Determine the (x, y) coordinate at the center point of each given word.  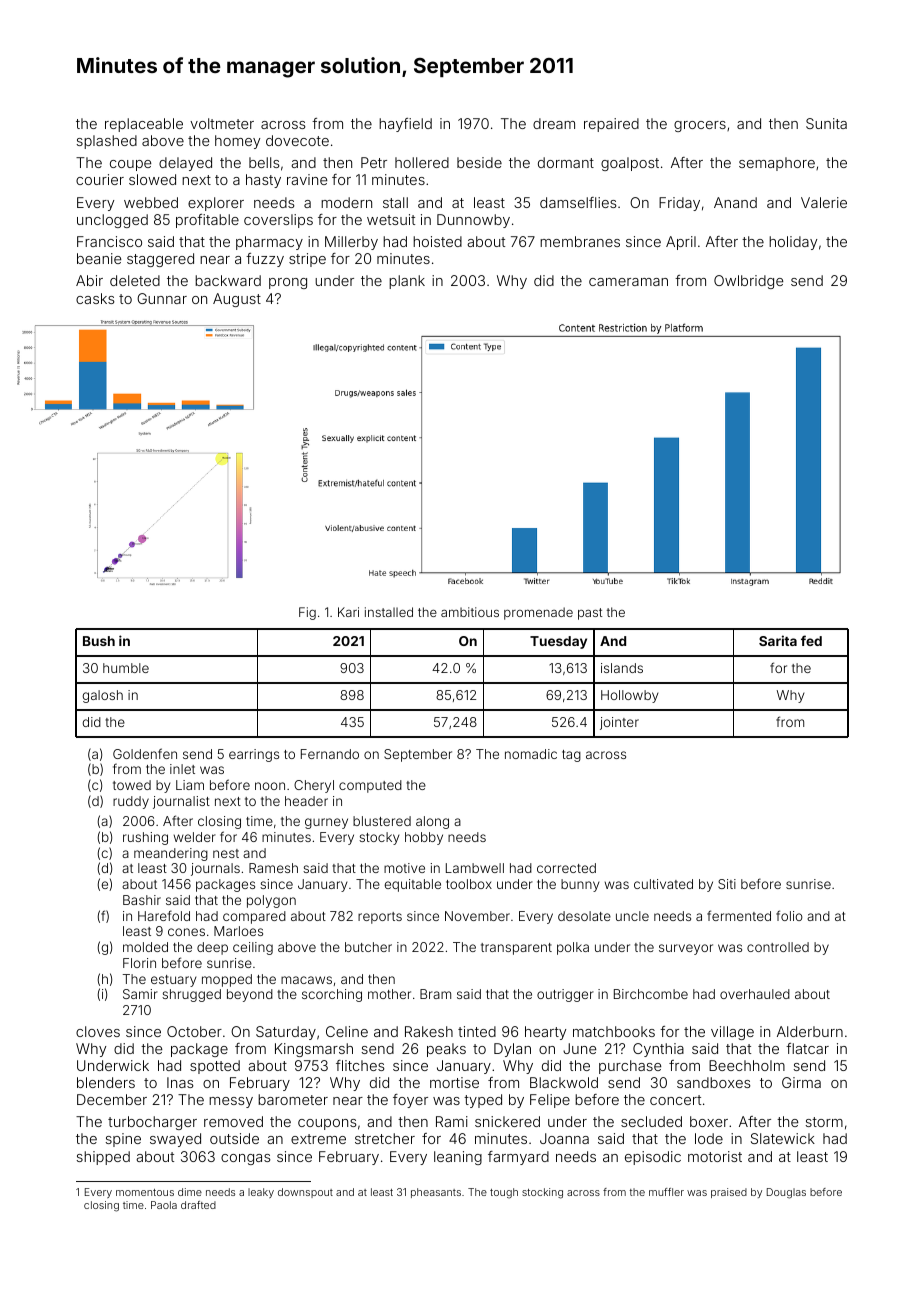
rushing (145, 838)
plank (407, 282)
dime (190, 1192)
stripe (307, 260)
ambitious (470, 612)
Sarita (778, 640)
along (432, 822)
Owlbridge (748, 282)
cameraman (628, 282)
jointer (619, 723)
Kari (348, 612)
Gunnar (162, 298)
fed (811, 640)
